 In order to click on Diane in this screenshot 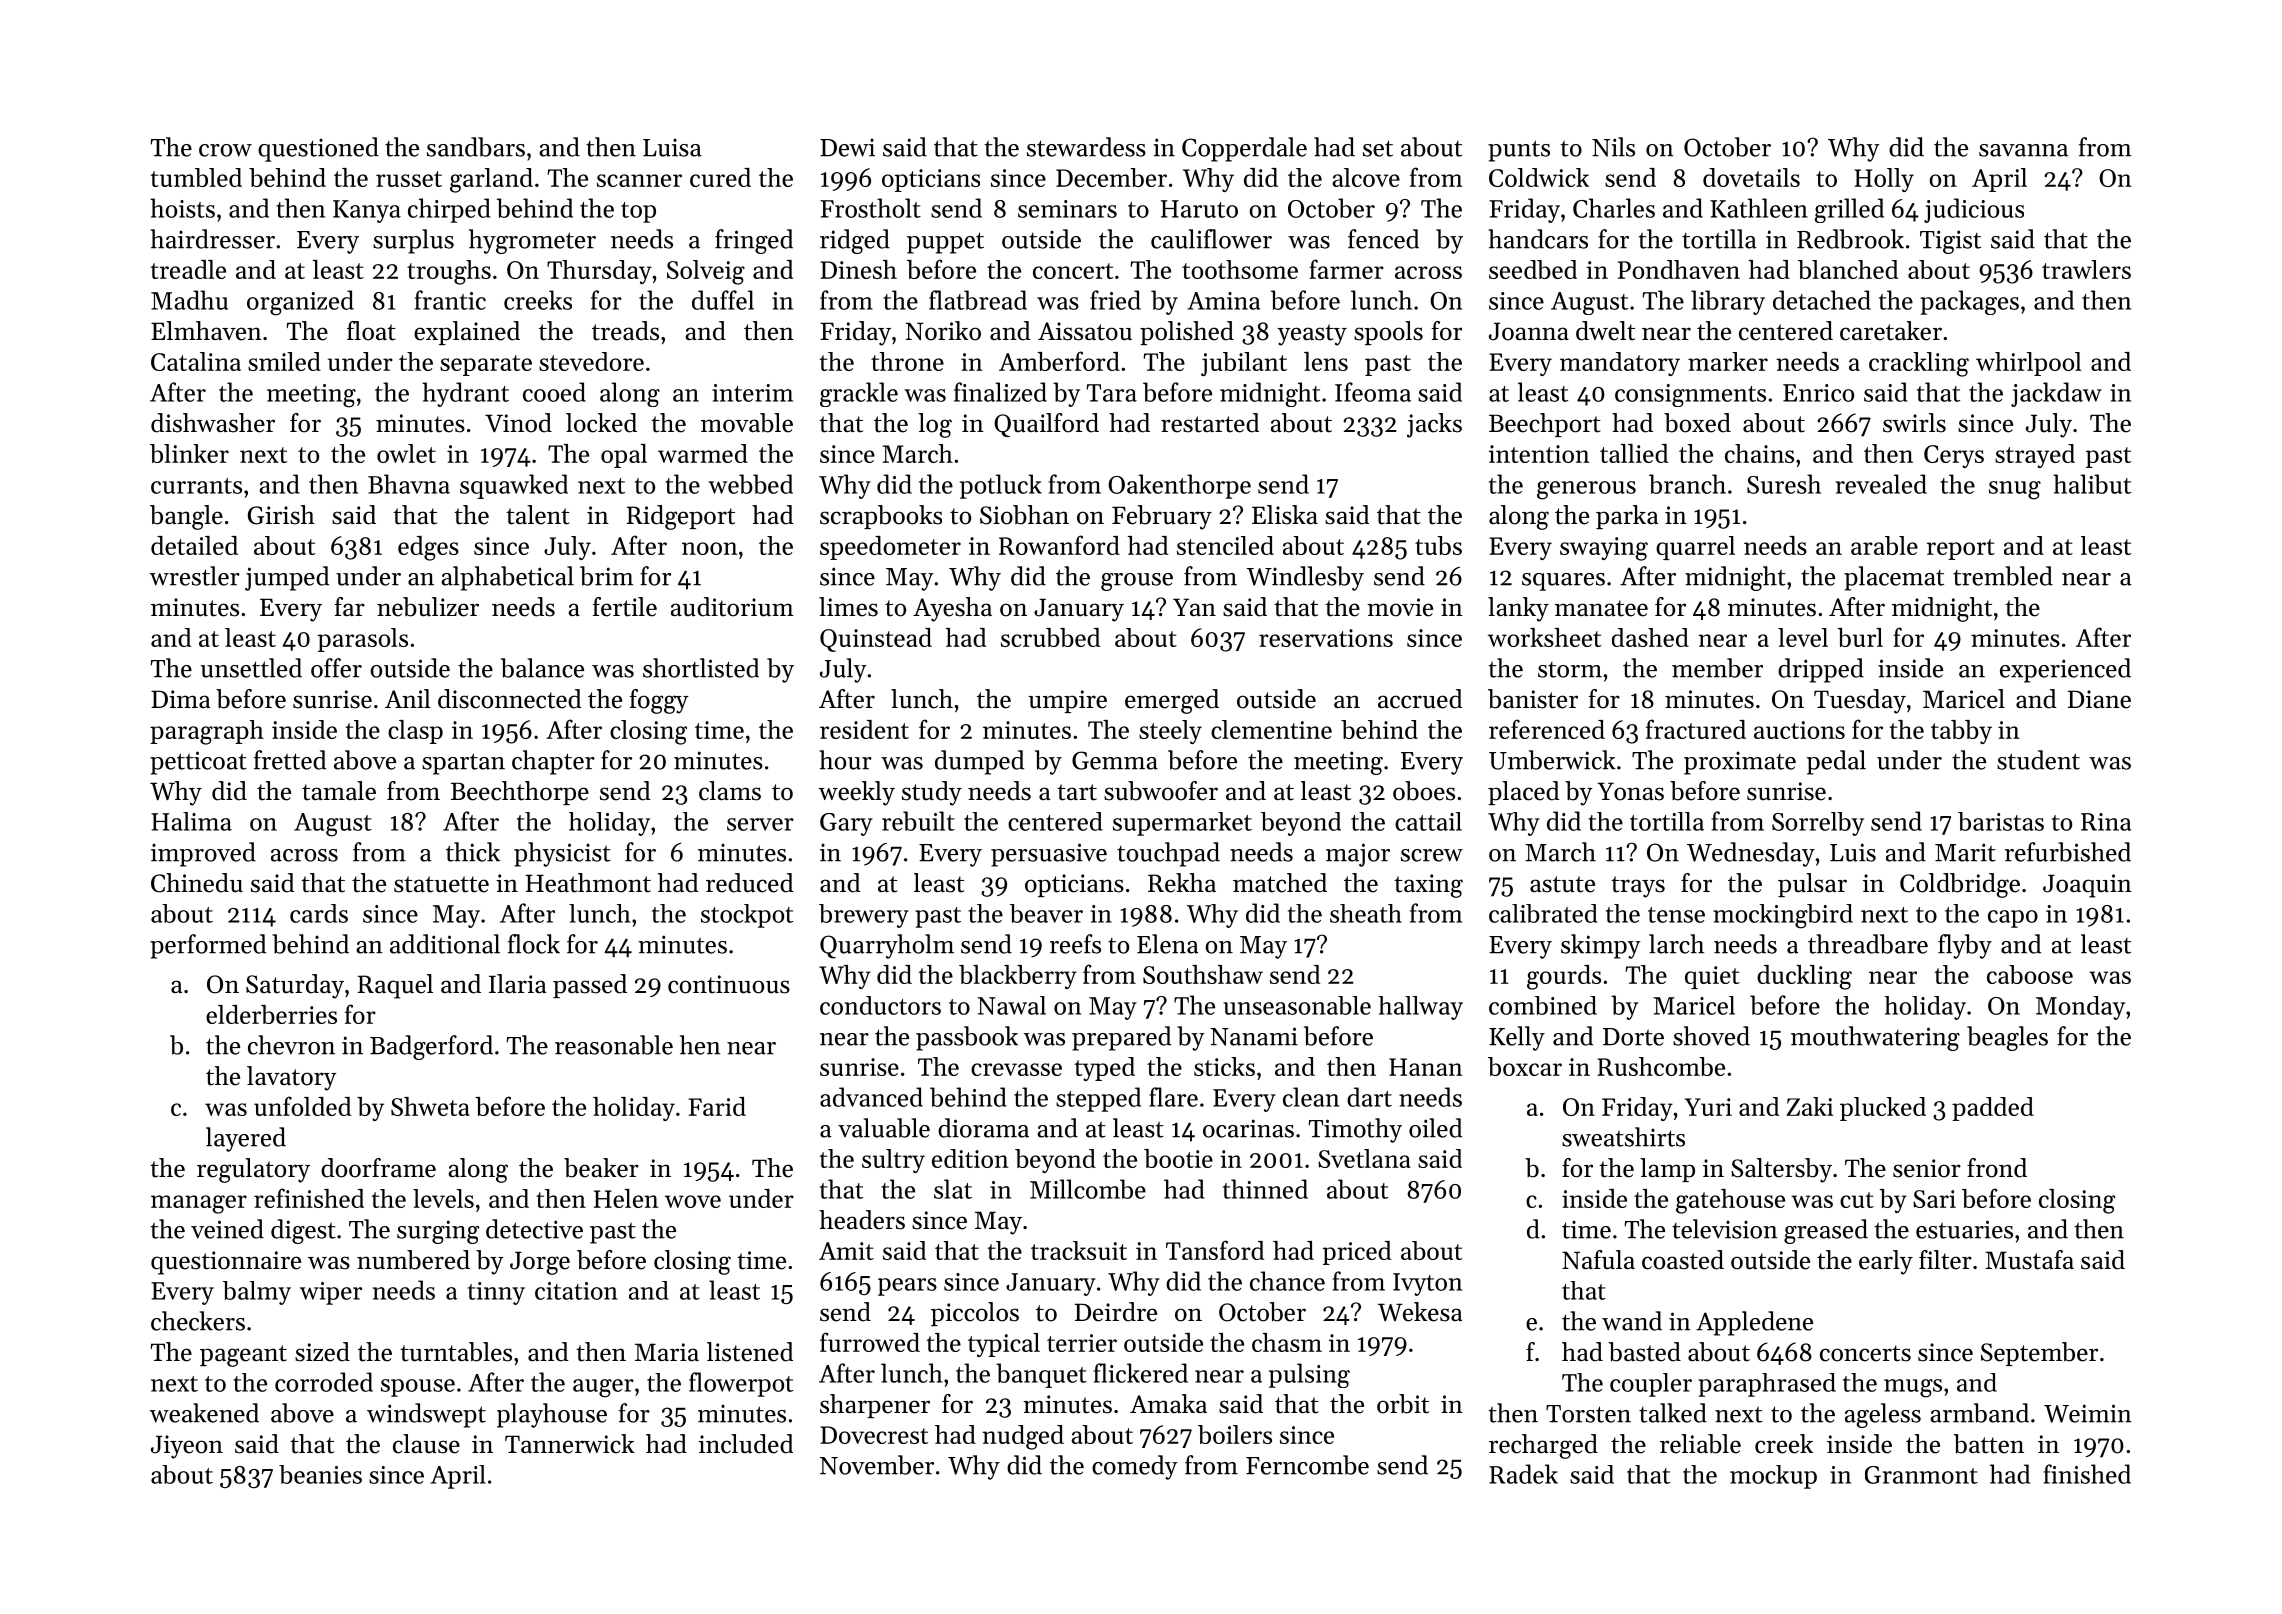, I will do `click(2099, 699)`.
